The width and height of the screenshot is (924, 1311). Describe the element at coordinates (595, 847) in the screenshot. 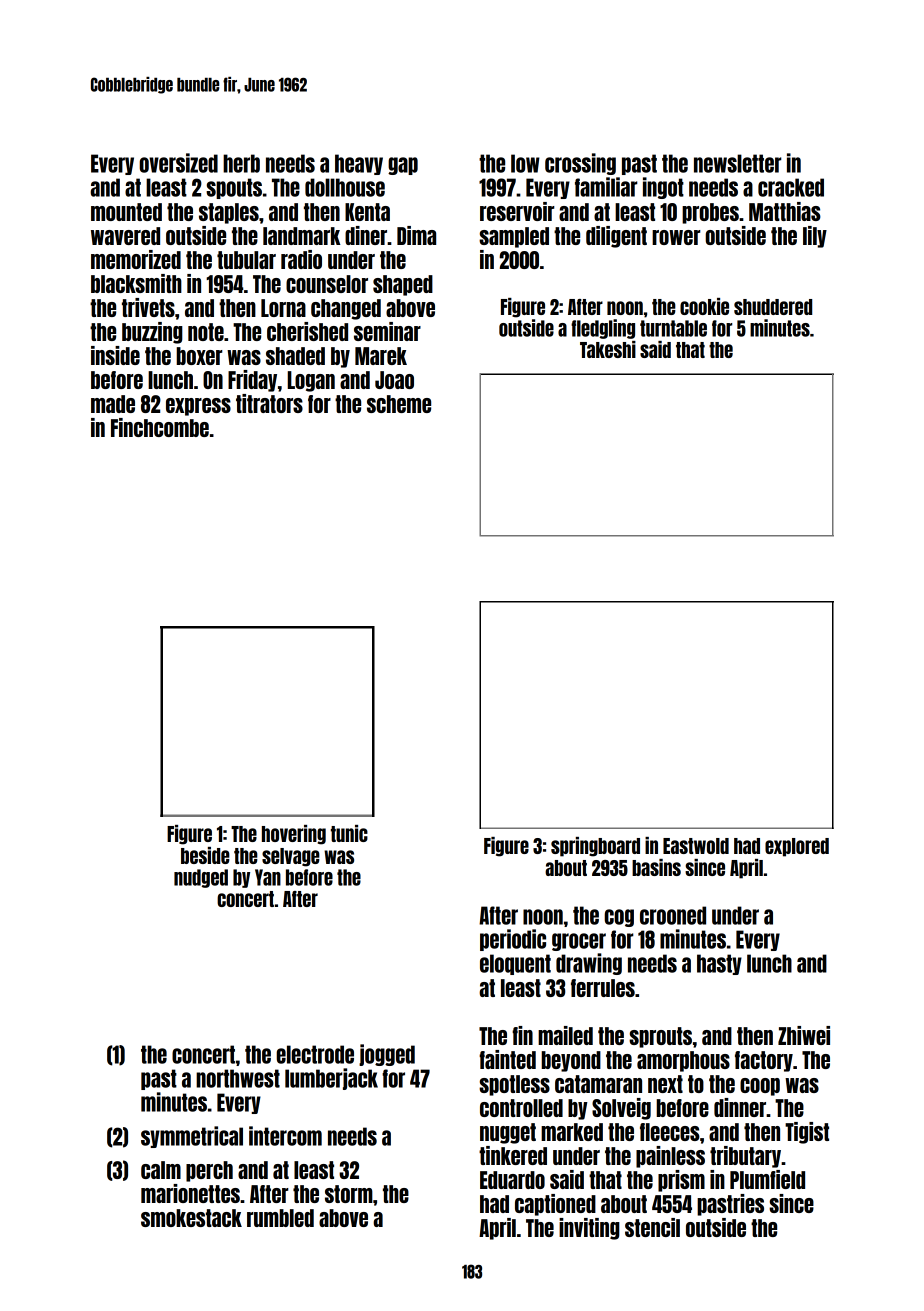

I see `springboard` at that location.
